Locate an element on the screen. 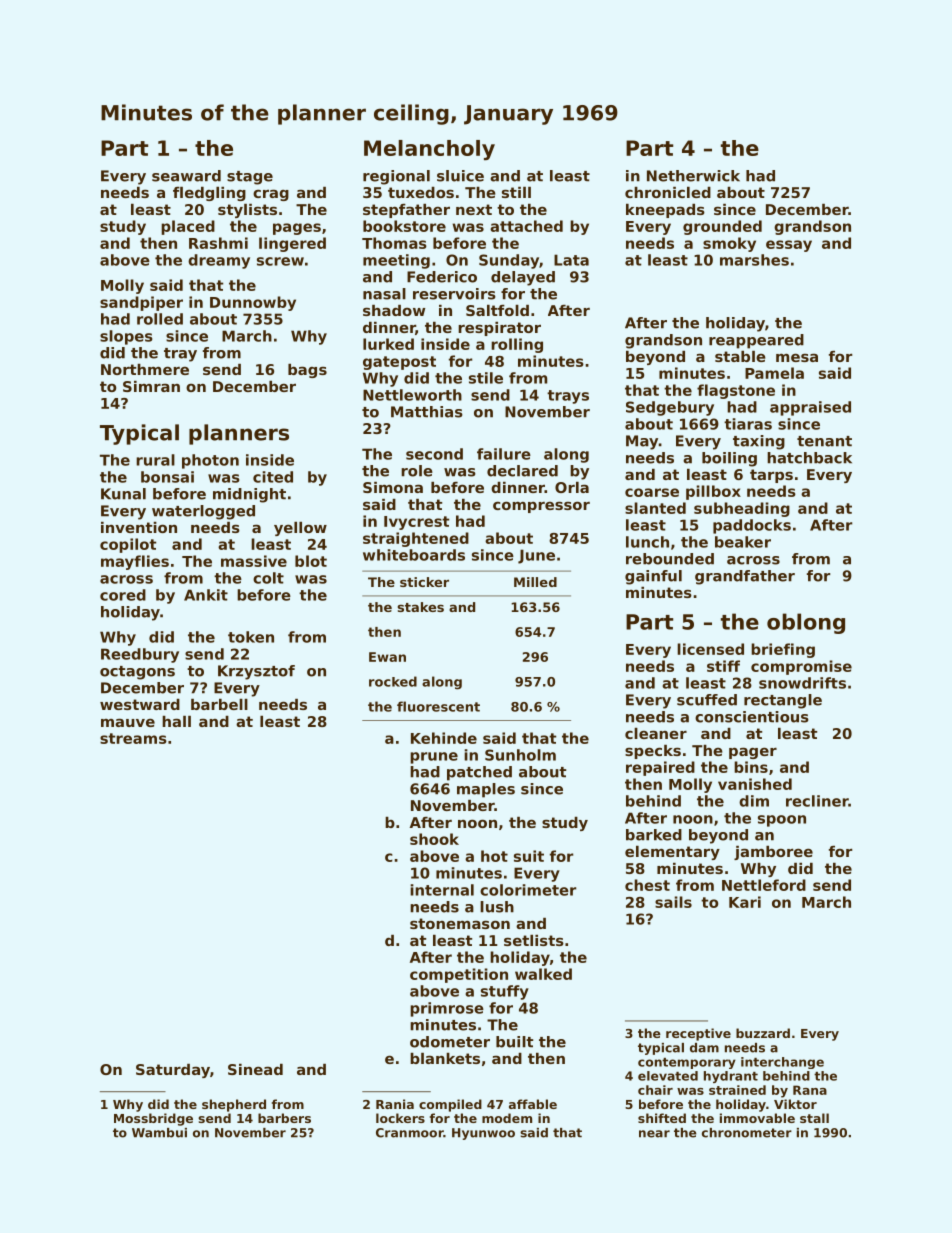  streams is located at coordinates (133, 738).
